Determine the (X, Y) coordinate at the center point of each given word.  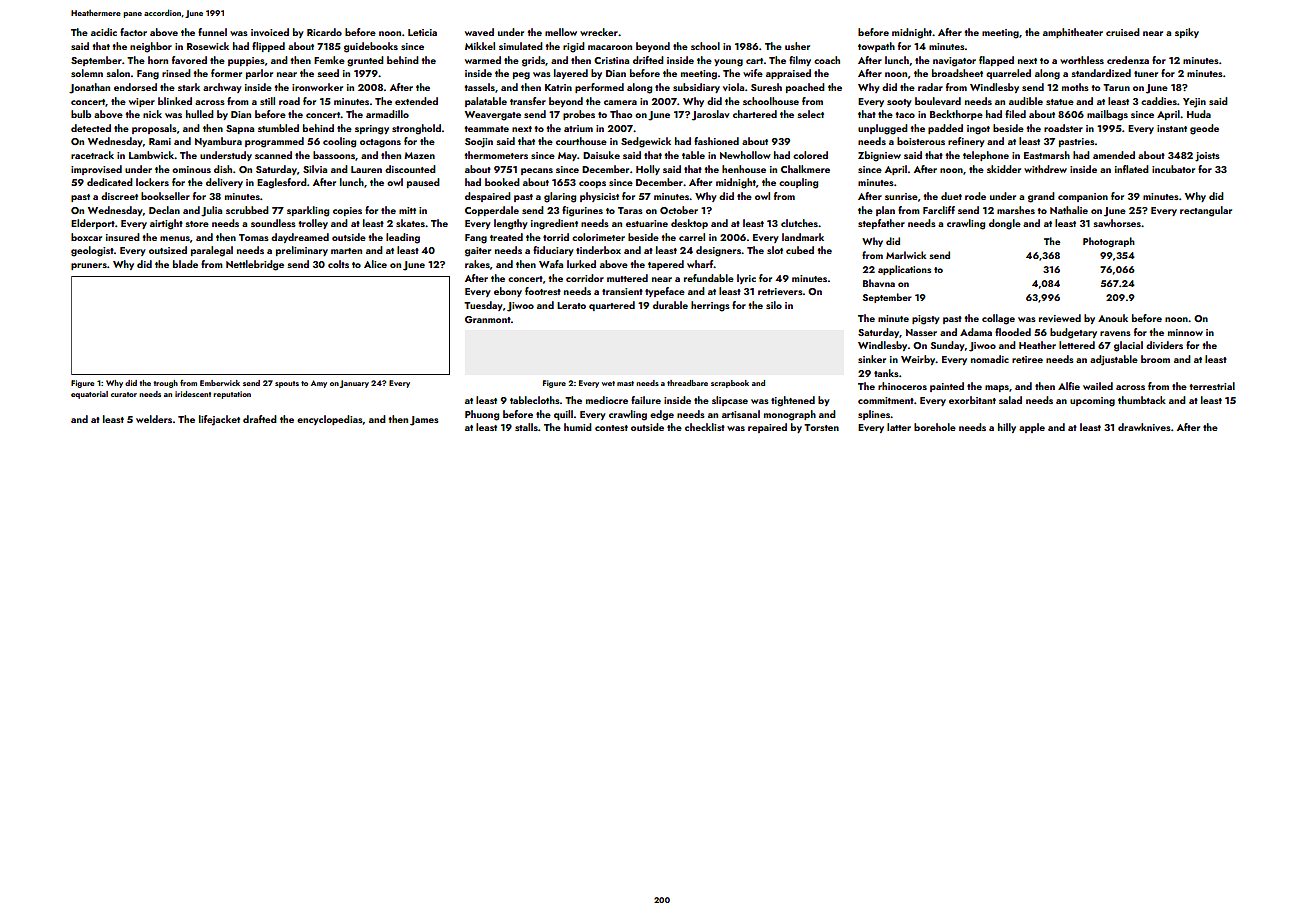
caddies (1159, 101)
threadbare (687, 383)
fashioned (716, 141)
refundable (709, 278)
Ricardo (324, 32)
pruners (89, 266)
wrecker (599, 32)
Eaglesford (282, 183)
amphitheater (1073, 33)
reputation (232, 395)
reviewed (1060, 318)
